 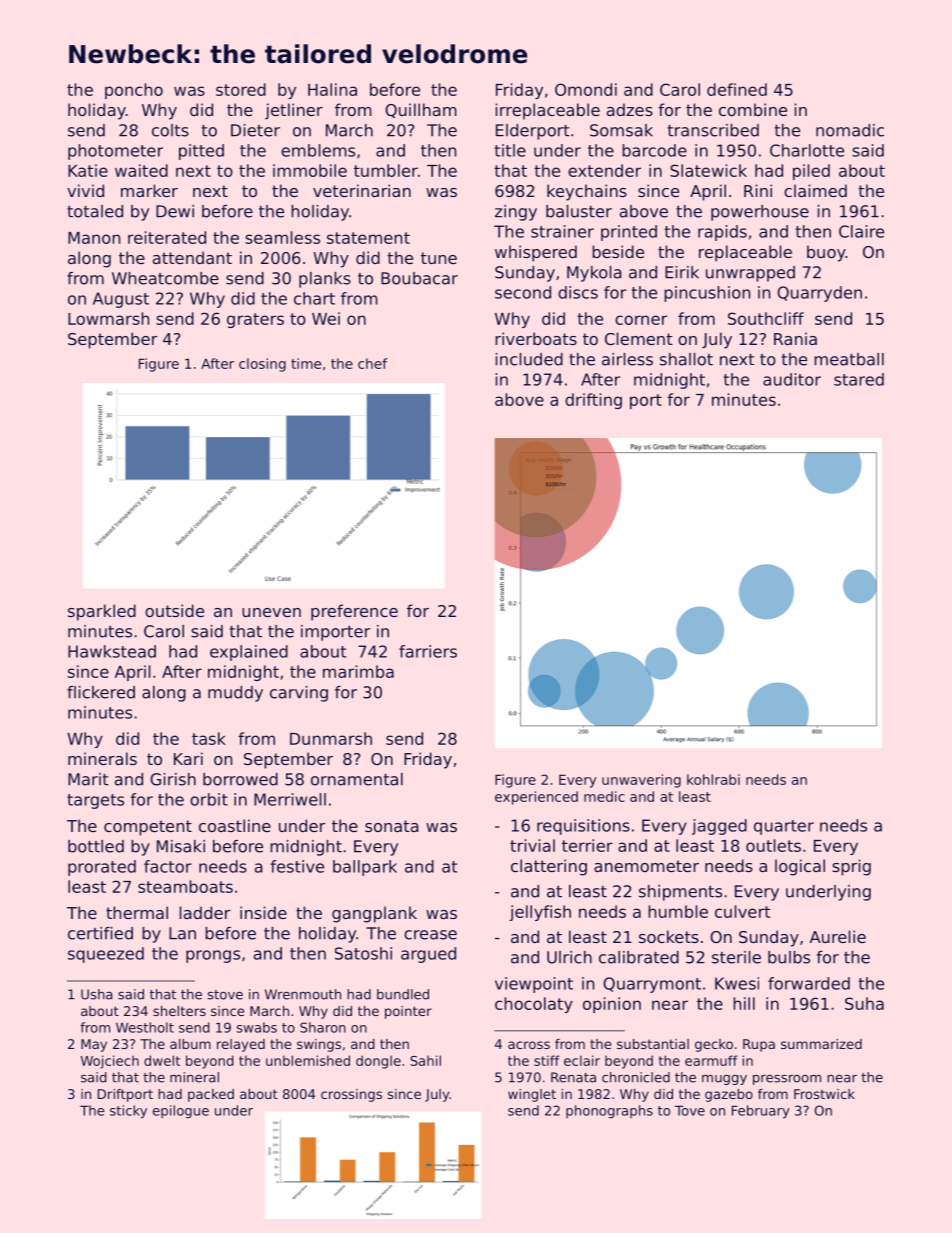 I want to click on medic, so click(x=604, y=796).
